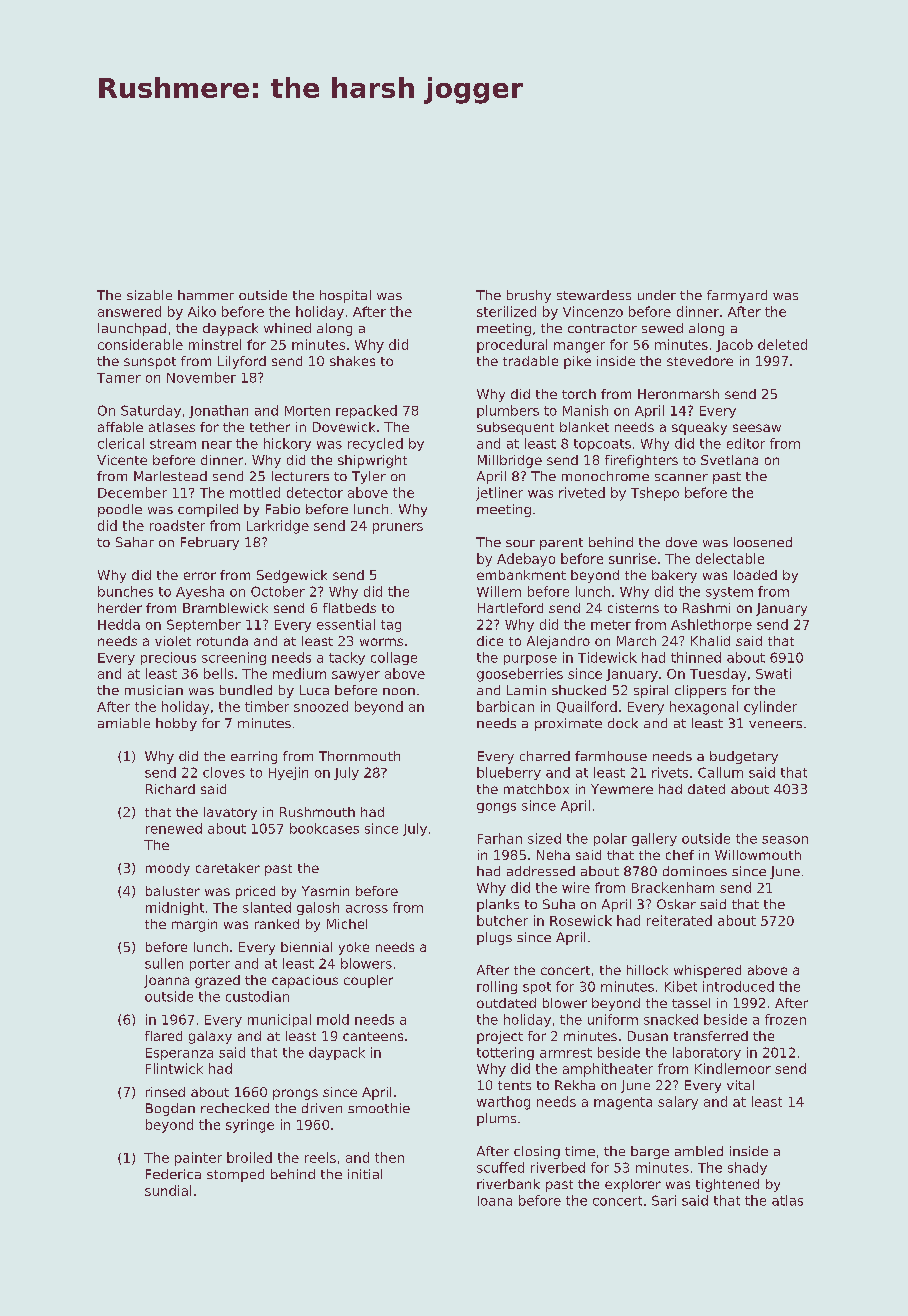  What do you see at coordinates (389, 1157) in the document?
I see `then` at bounding box center [389, 1157].
